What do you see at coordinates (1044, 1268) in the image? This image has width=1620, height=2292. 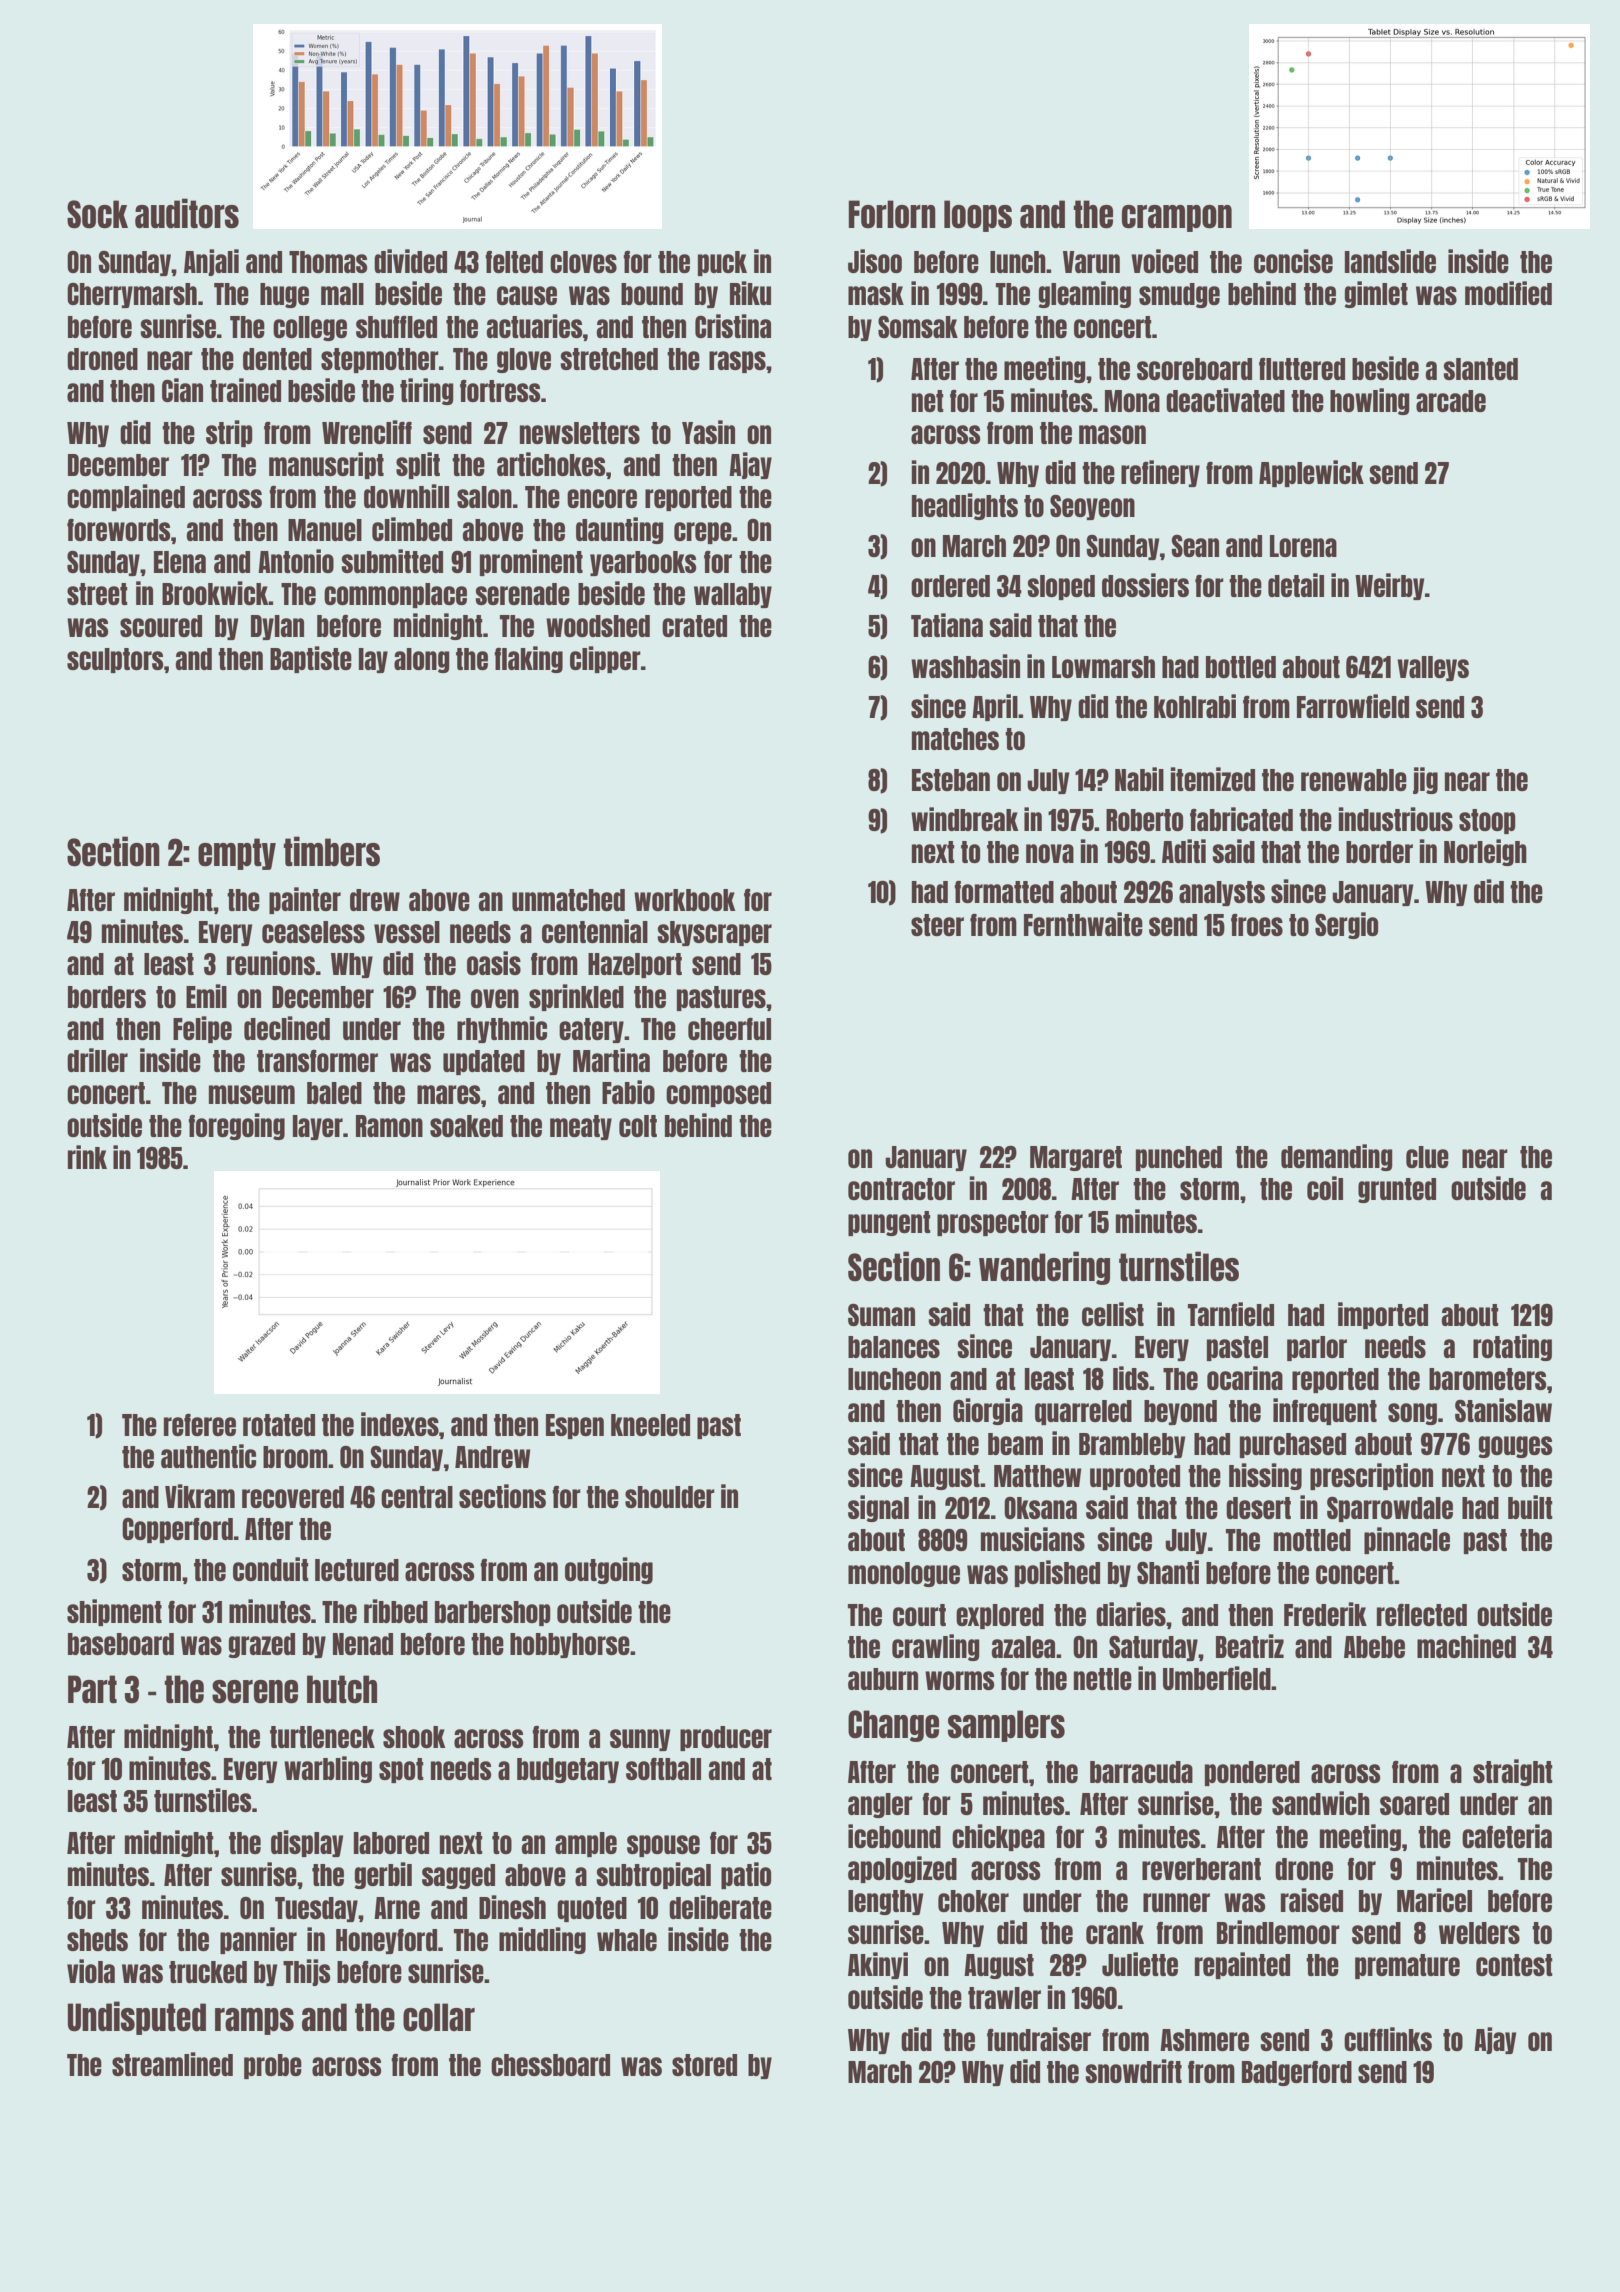 I see `wandering` at bounding box center [1044, 1268].
